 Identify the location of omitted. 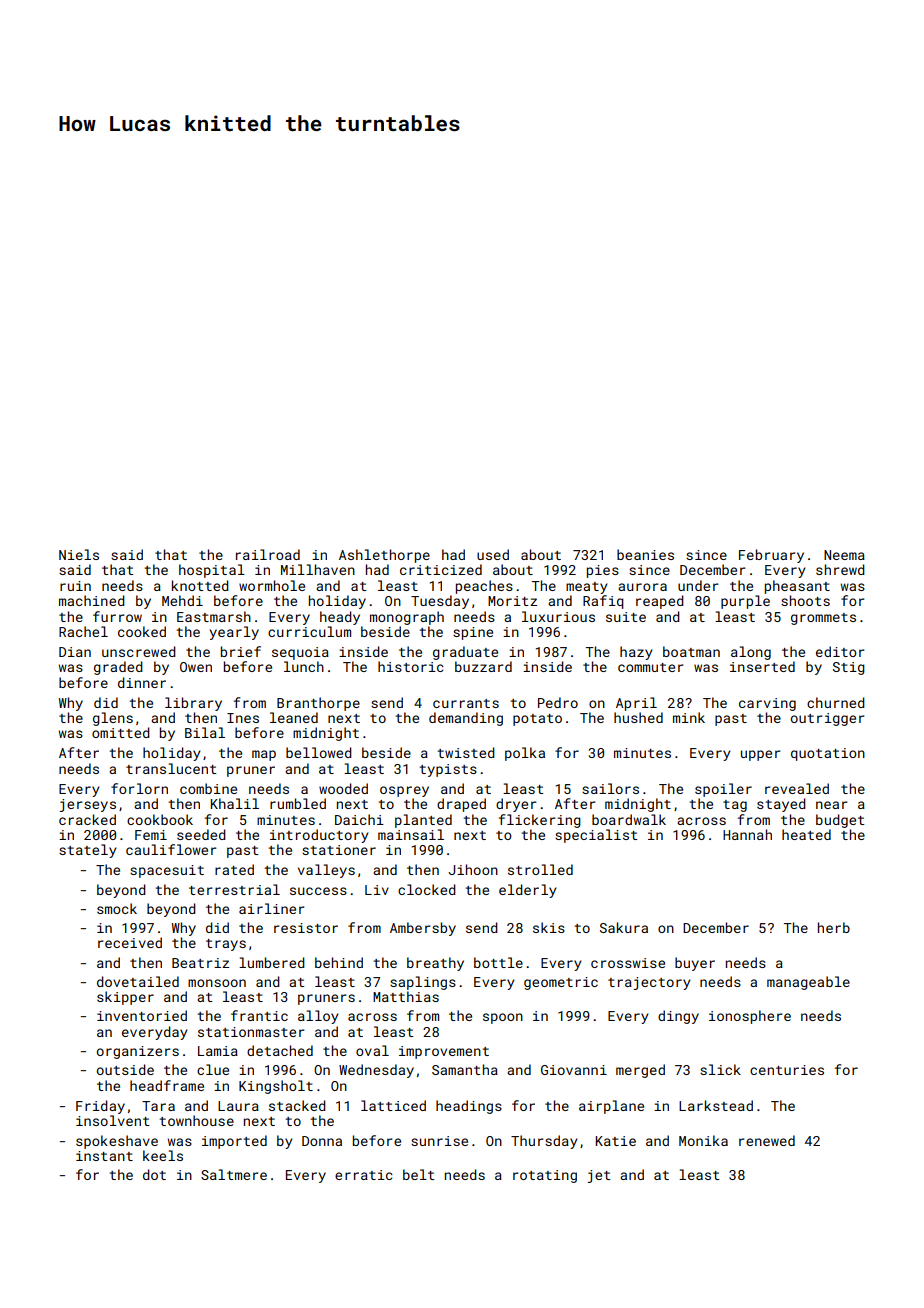
(121, 732).
